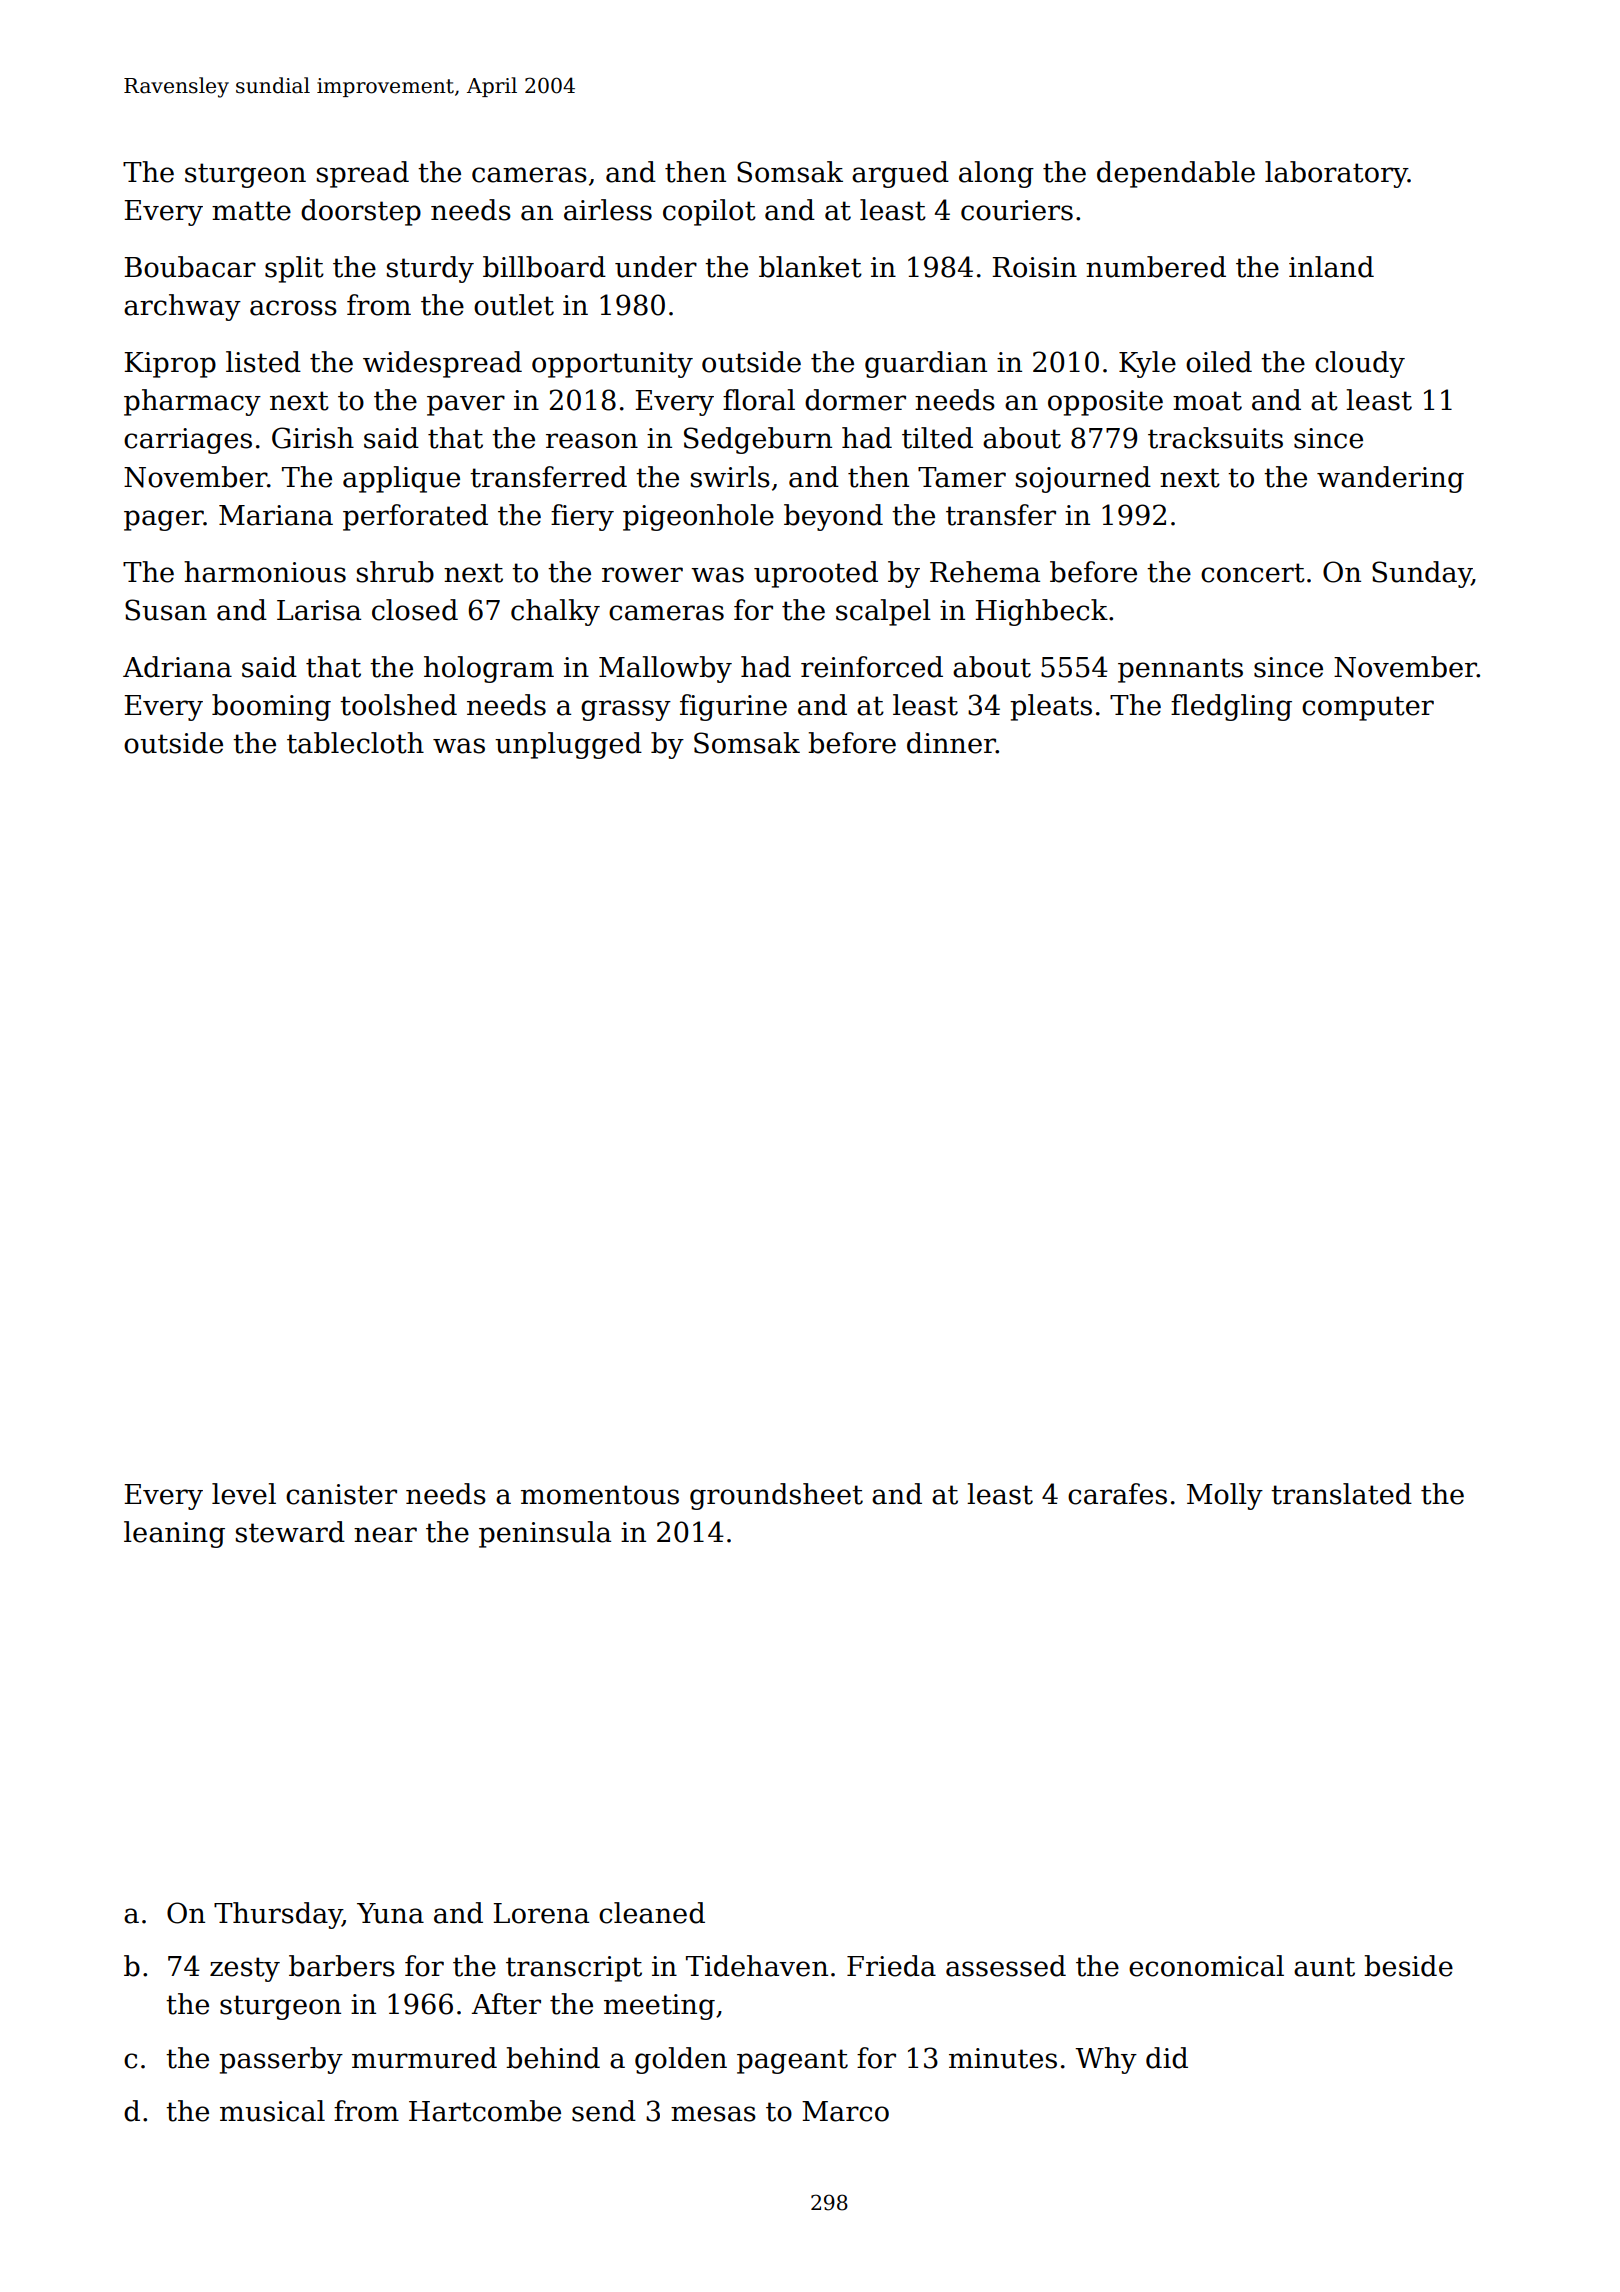 The height and width of the page is (2292, 1620). Describe the element at coordinates (271, 707) in the page. I see `booming` at that location.
